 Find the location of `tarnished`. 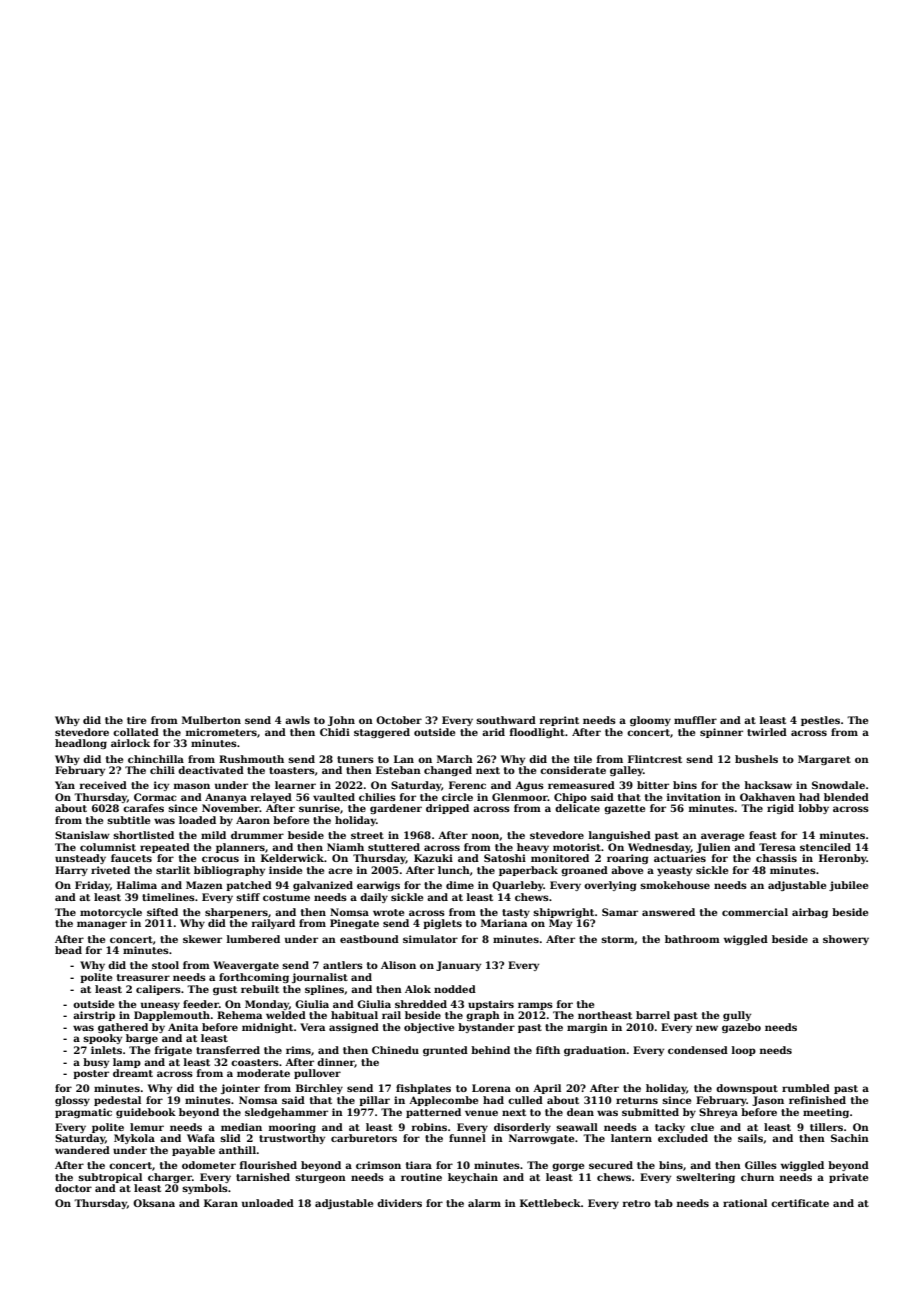

tarnished is located at coordinates (263, 1177).
